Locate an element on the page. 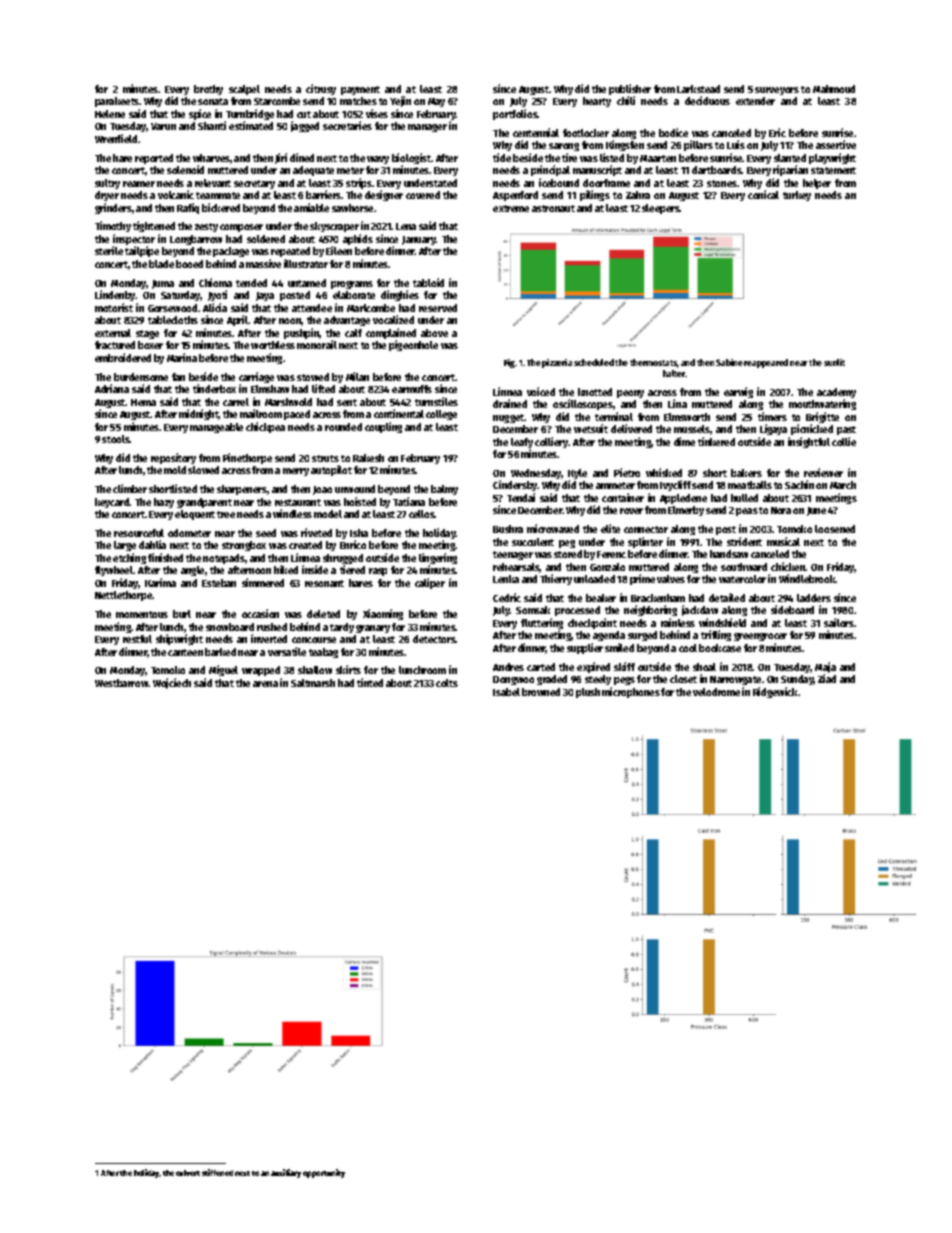 This page has height=1233, width=952. culvert is located at coordinates (188, 1173).
